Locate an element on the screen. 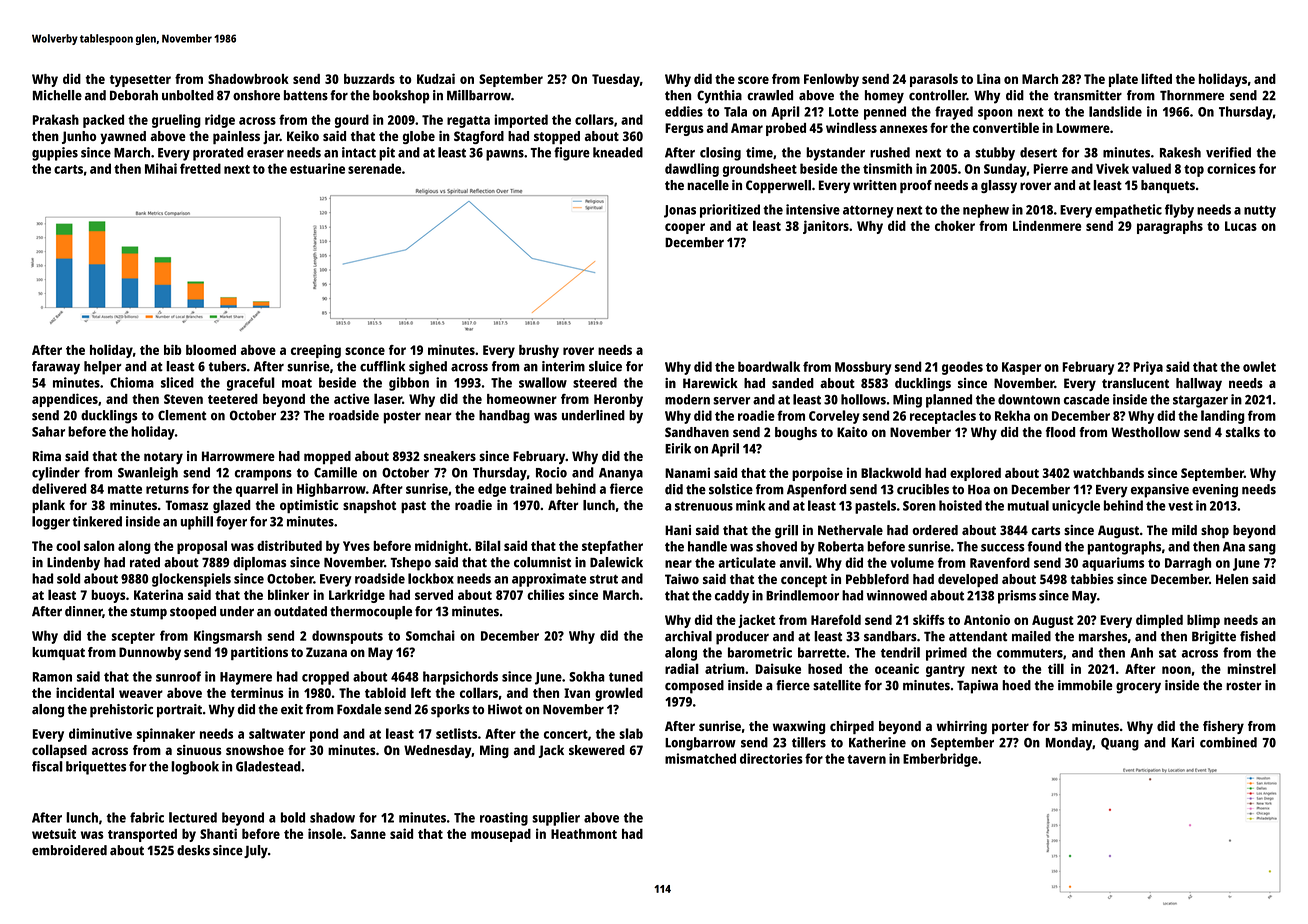  dimpled is located at coordinates (1159, 621).
